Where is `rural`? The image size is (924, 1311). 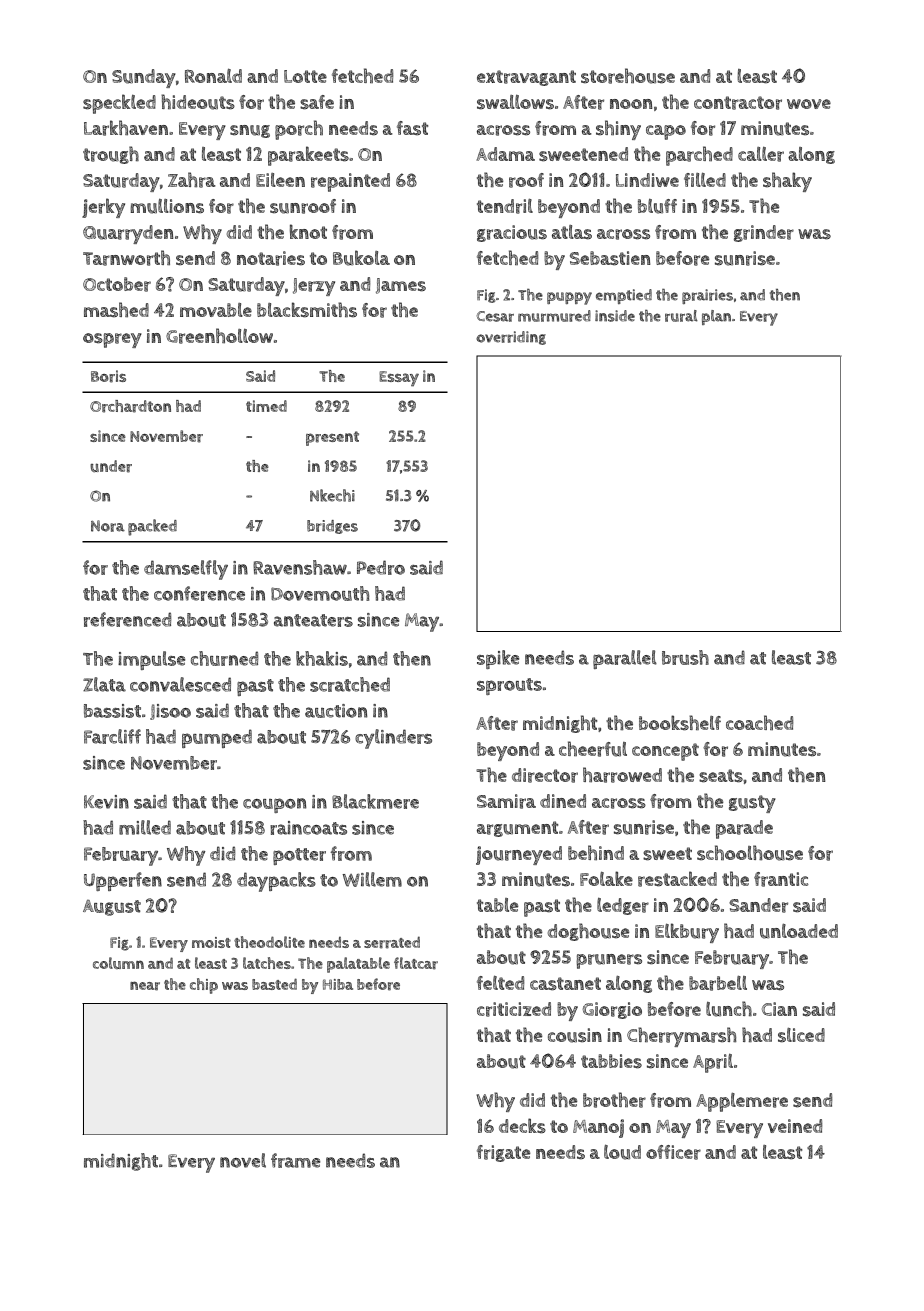
rural is located at coordinates (681, 316).
